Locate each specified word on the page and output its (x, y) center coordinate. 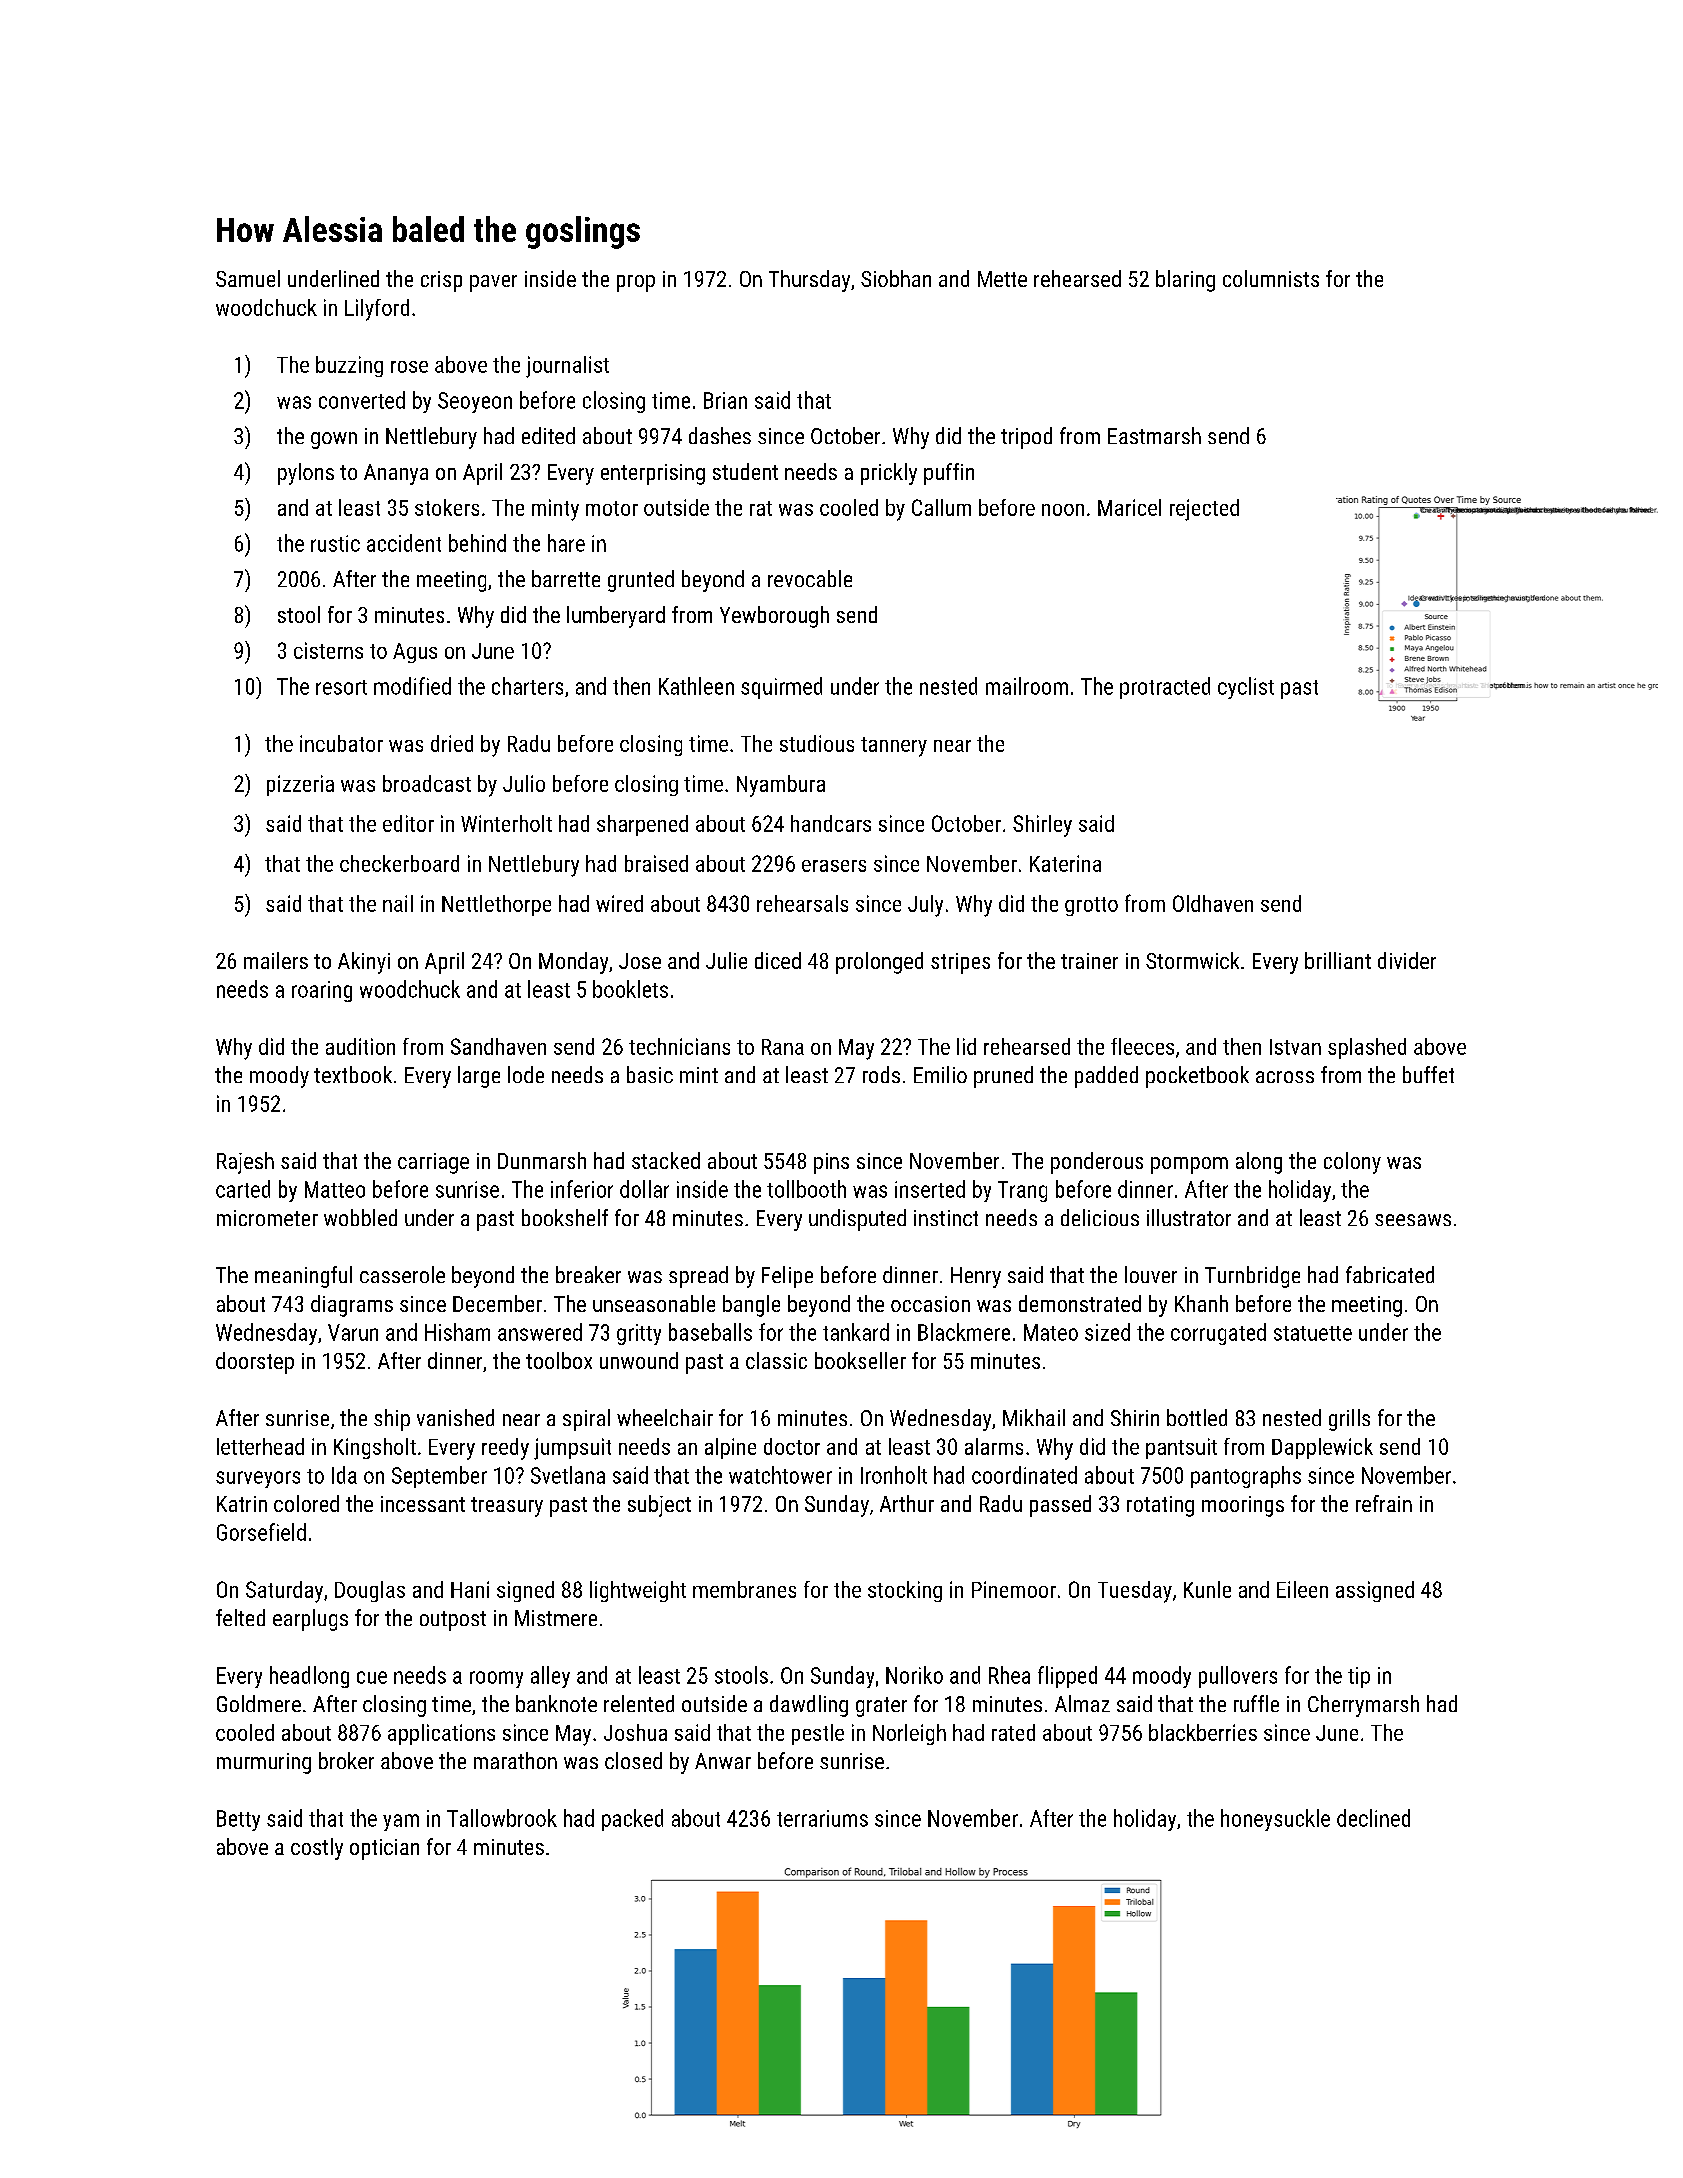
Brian (725, 400)
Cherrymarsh (1363, 1706)
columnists (1271, 278)
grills (1349, 1420)
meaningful (303, 1277)
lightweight (638, 1591)
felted (240, 1617)
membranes (744, 1589)
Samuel (248, 278)
